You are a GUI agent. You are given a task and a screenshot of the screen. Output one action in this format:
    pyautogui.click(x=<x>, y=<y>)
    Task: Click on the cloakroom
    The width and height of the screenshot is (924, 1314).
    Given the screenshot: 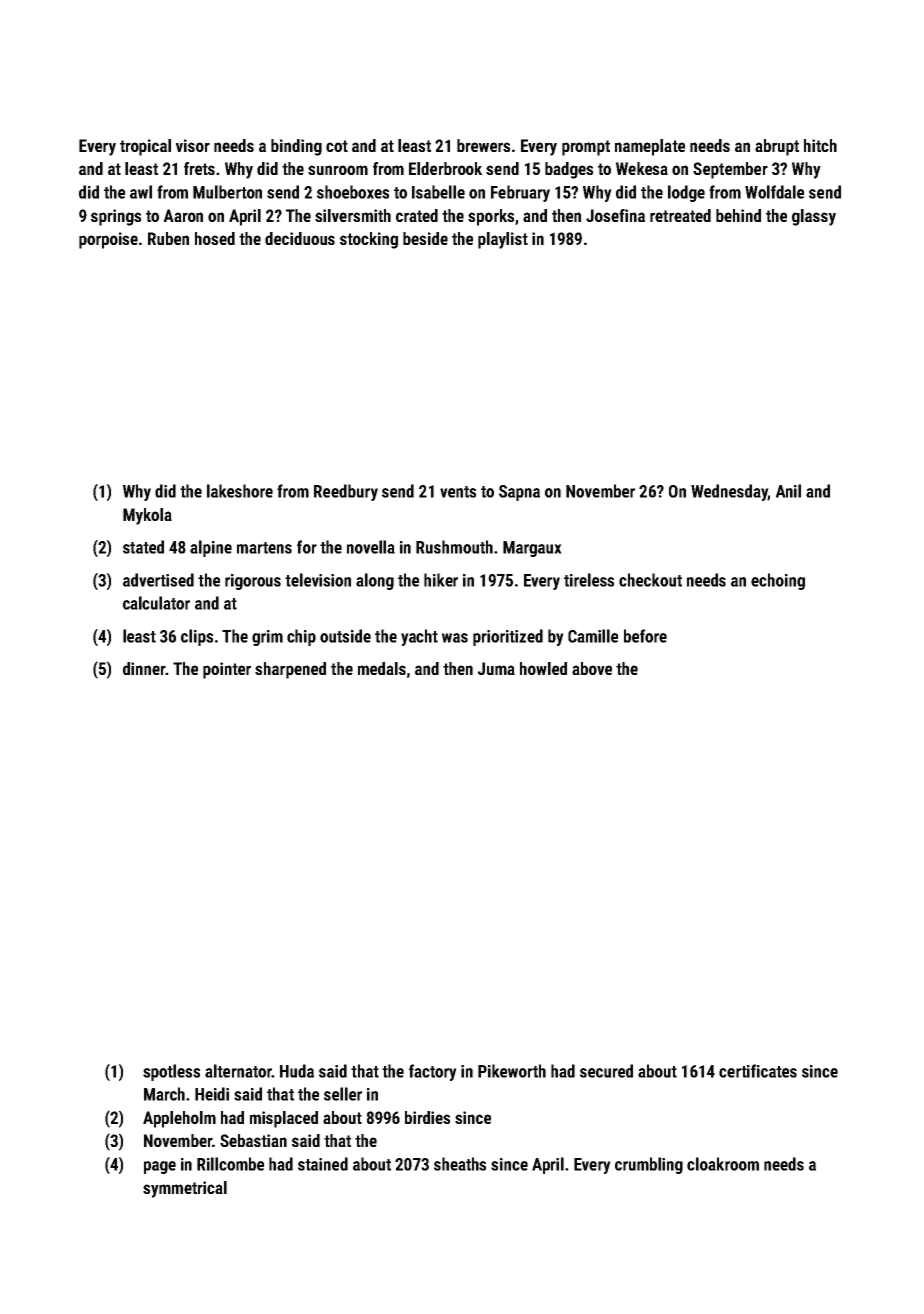 What is the action you would take?
    pyautogui.click(x=723, y=1164)
